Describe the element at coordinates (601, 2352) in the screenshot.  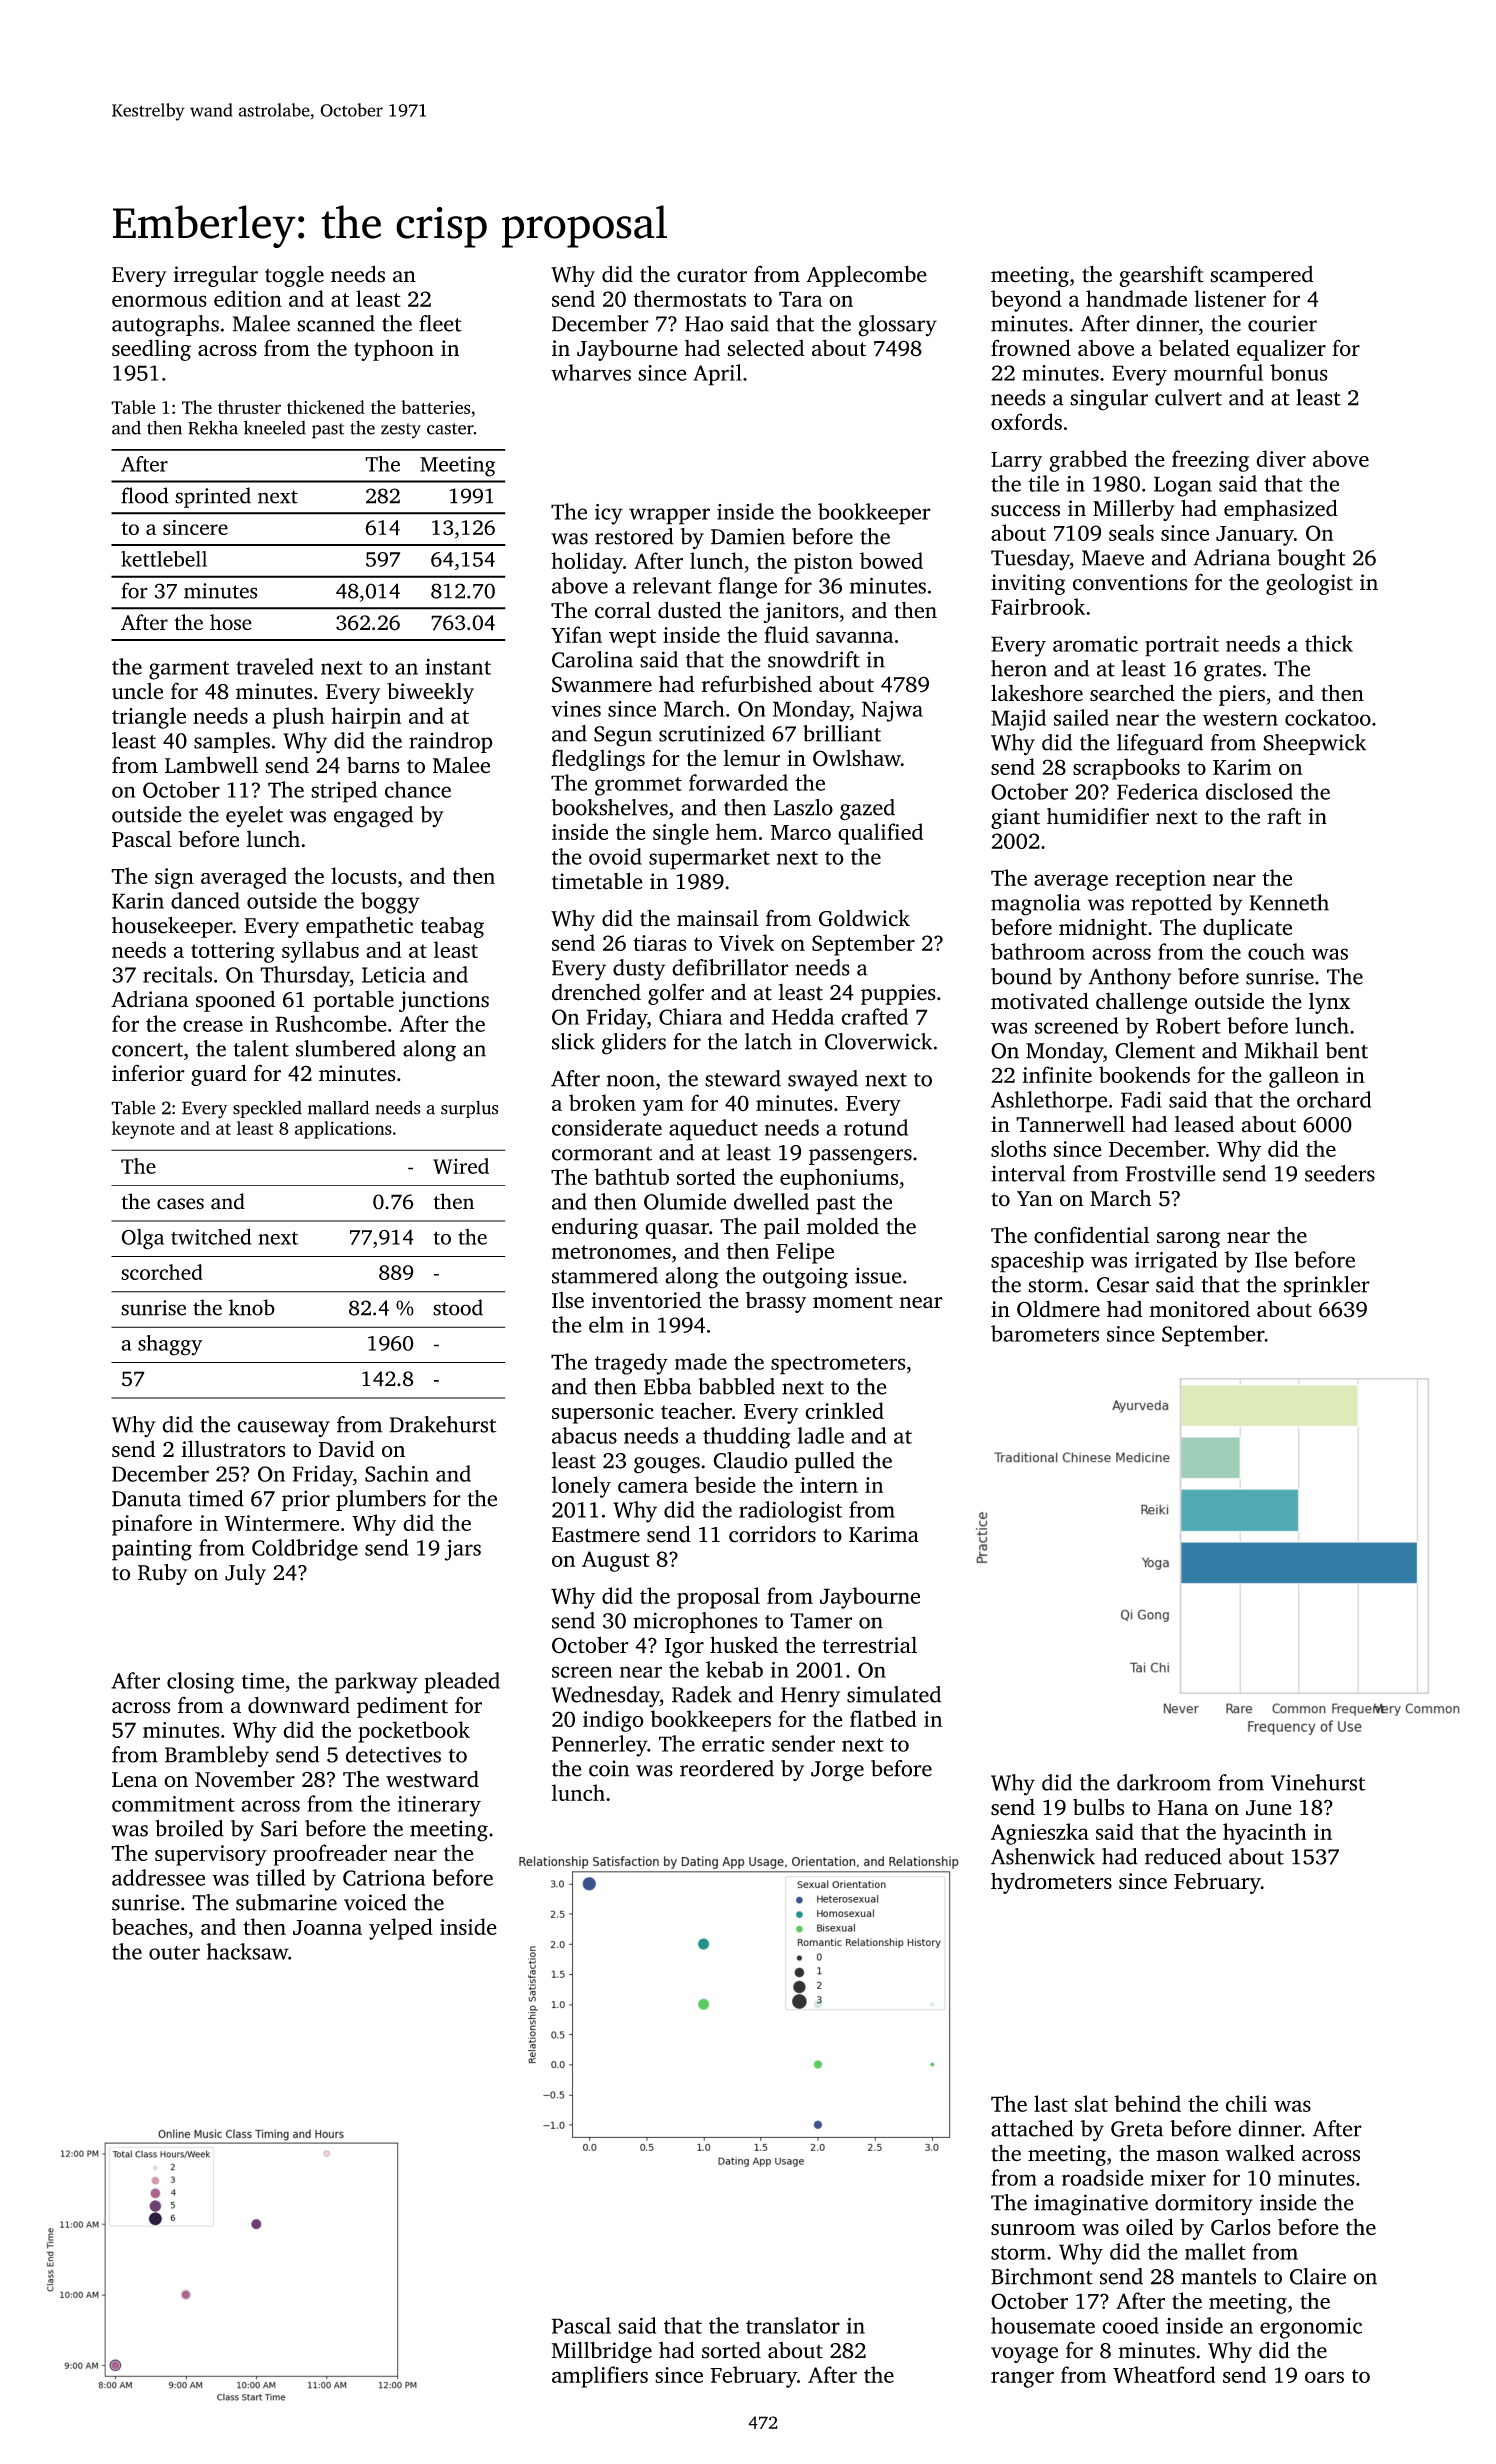
I see `Millbridge` at that location.
